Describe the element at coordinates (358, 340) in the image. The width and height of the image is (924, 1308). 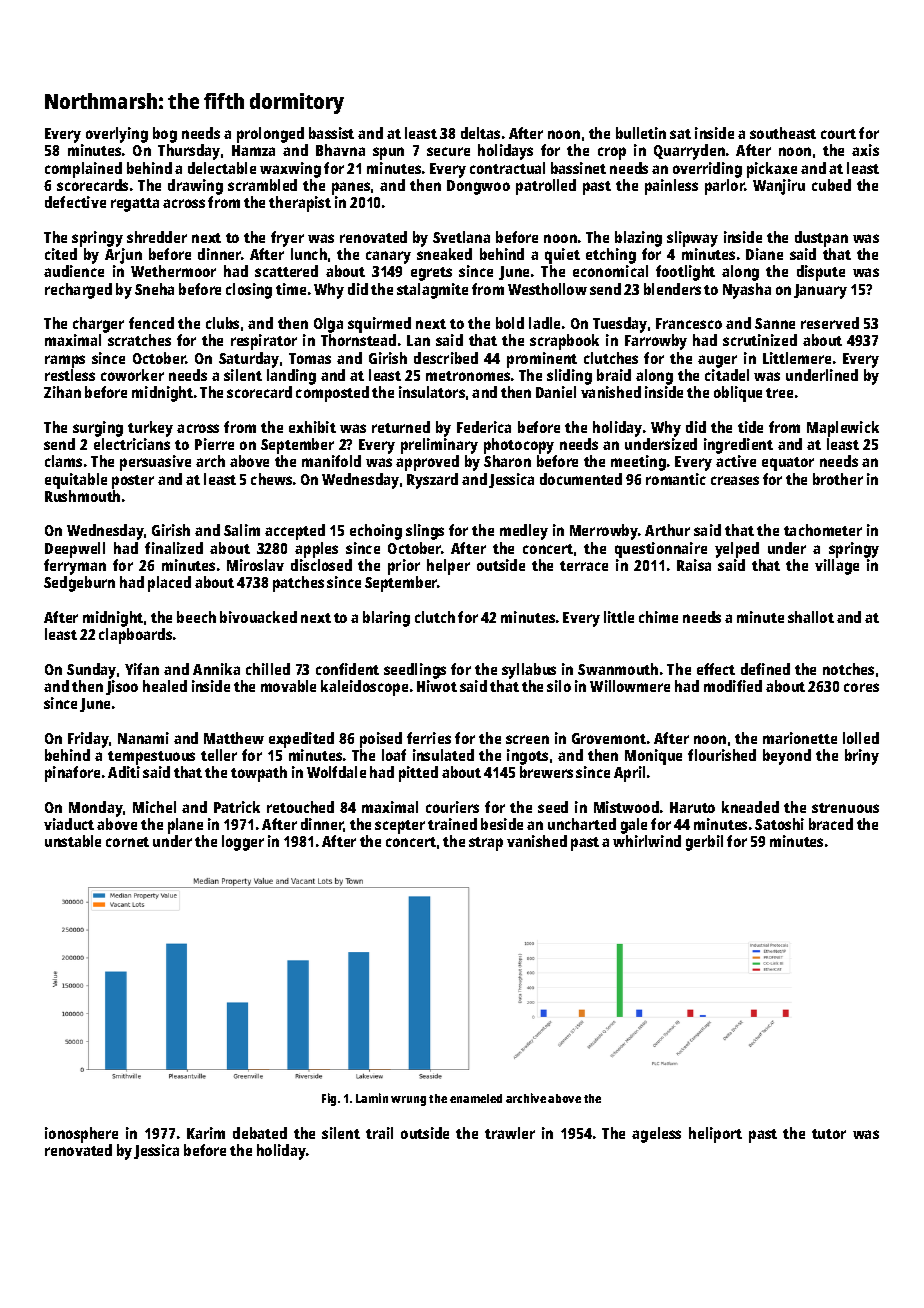
I see `Thornstead` at that location.
